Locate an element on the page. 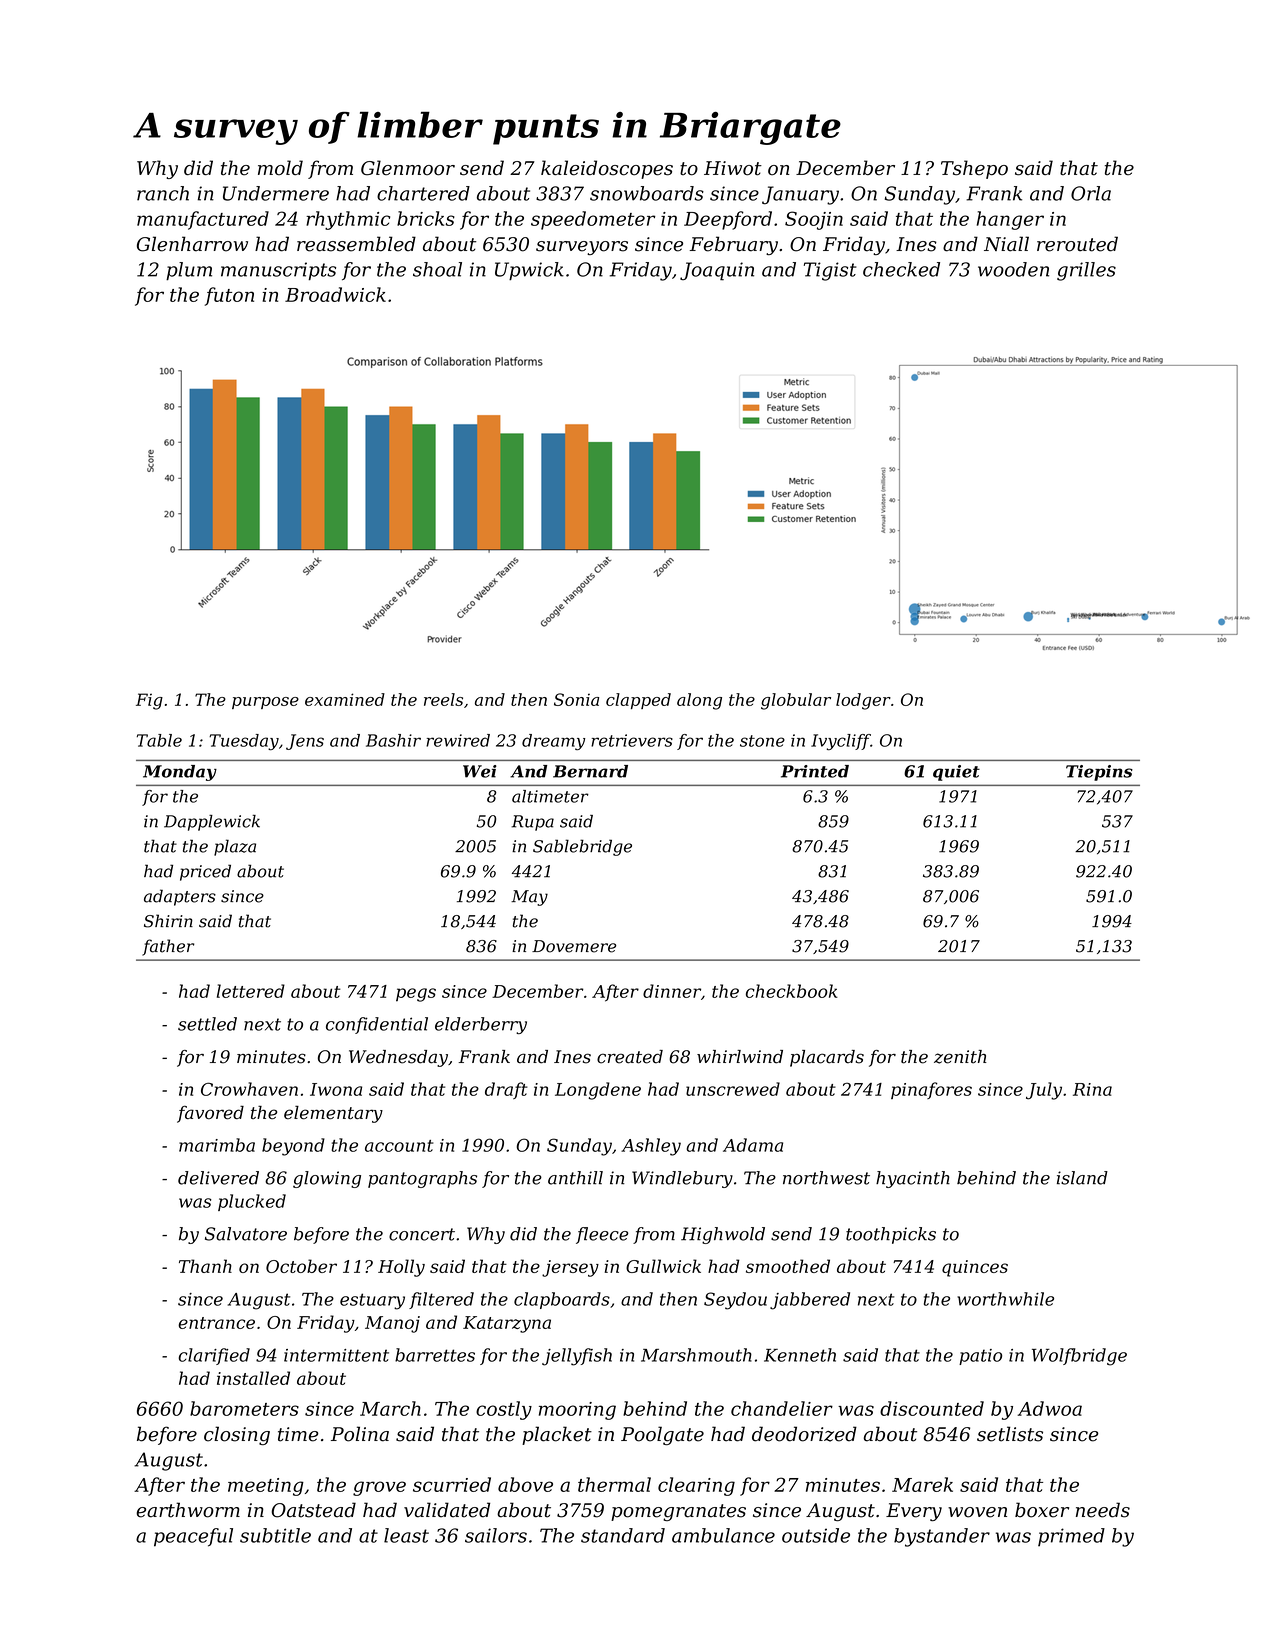 The image size is (1276, 1652). pinafores is located at coordinates (931, 1090).
